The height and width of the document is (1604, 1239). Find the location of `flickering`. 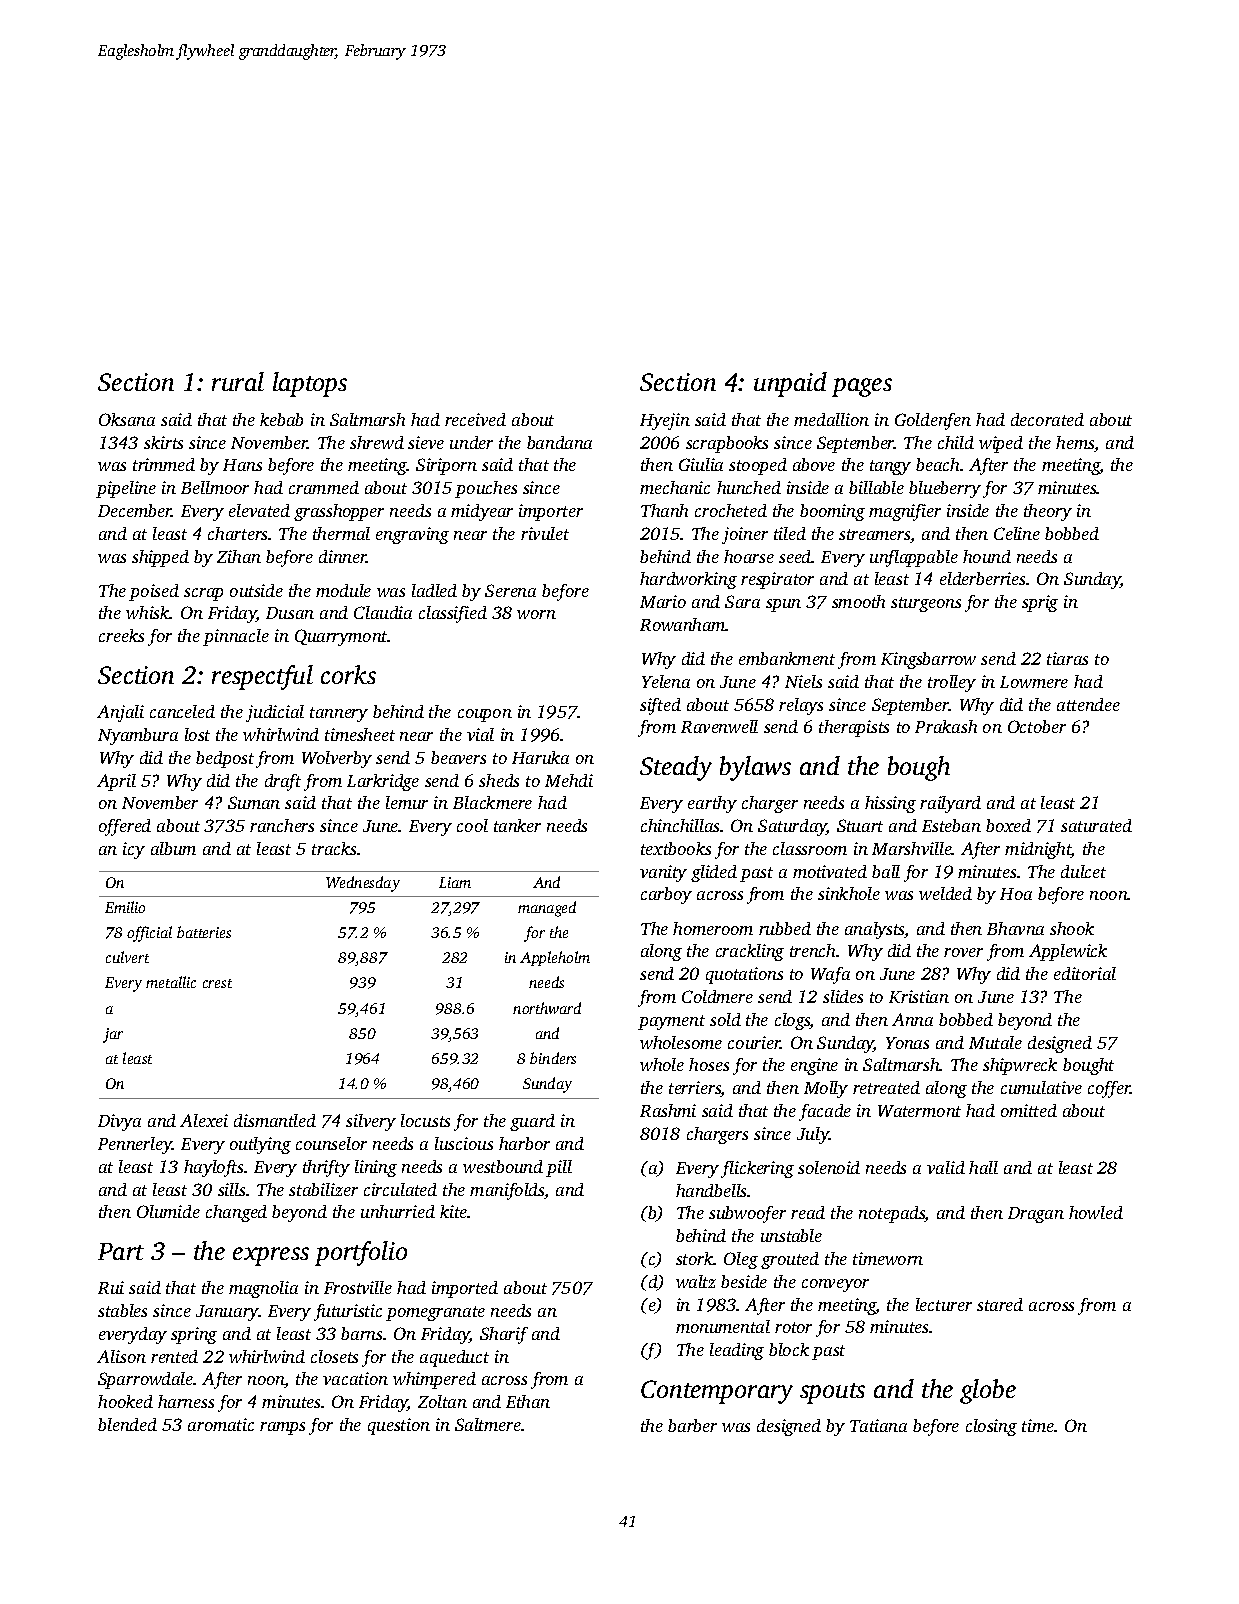

flickering is located at coordinates (757, 1169).
